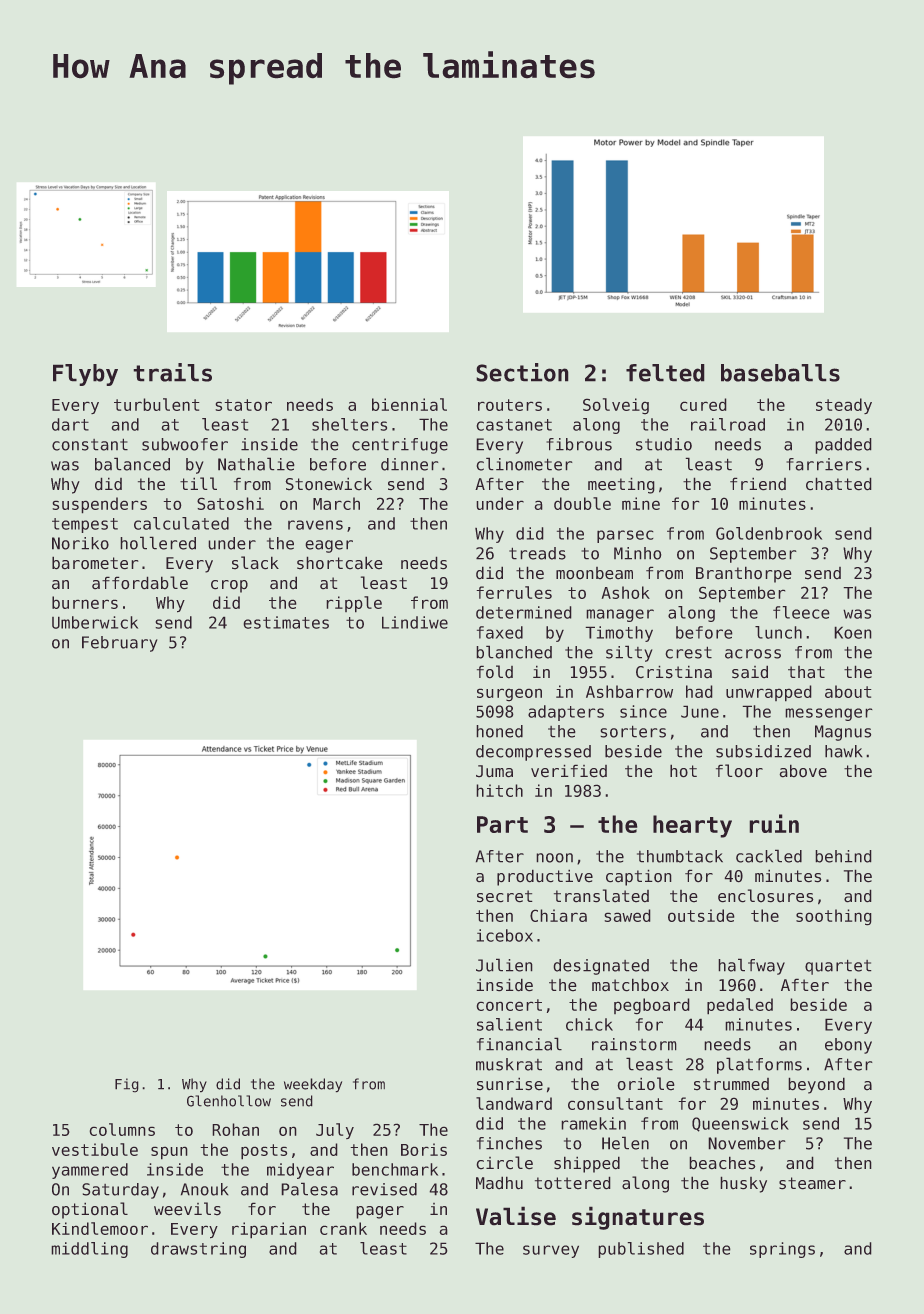 The height and width of the screenshot is (1314, 924). Describe the element at coordinates (627, 915) in the screenshot. I see `sawed` at that location.
